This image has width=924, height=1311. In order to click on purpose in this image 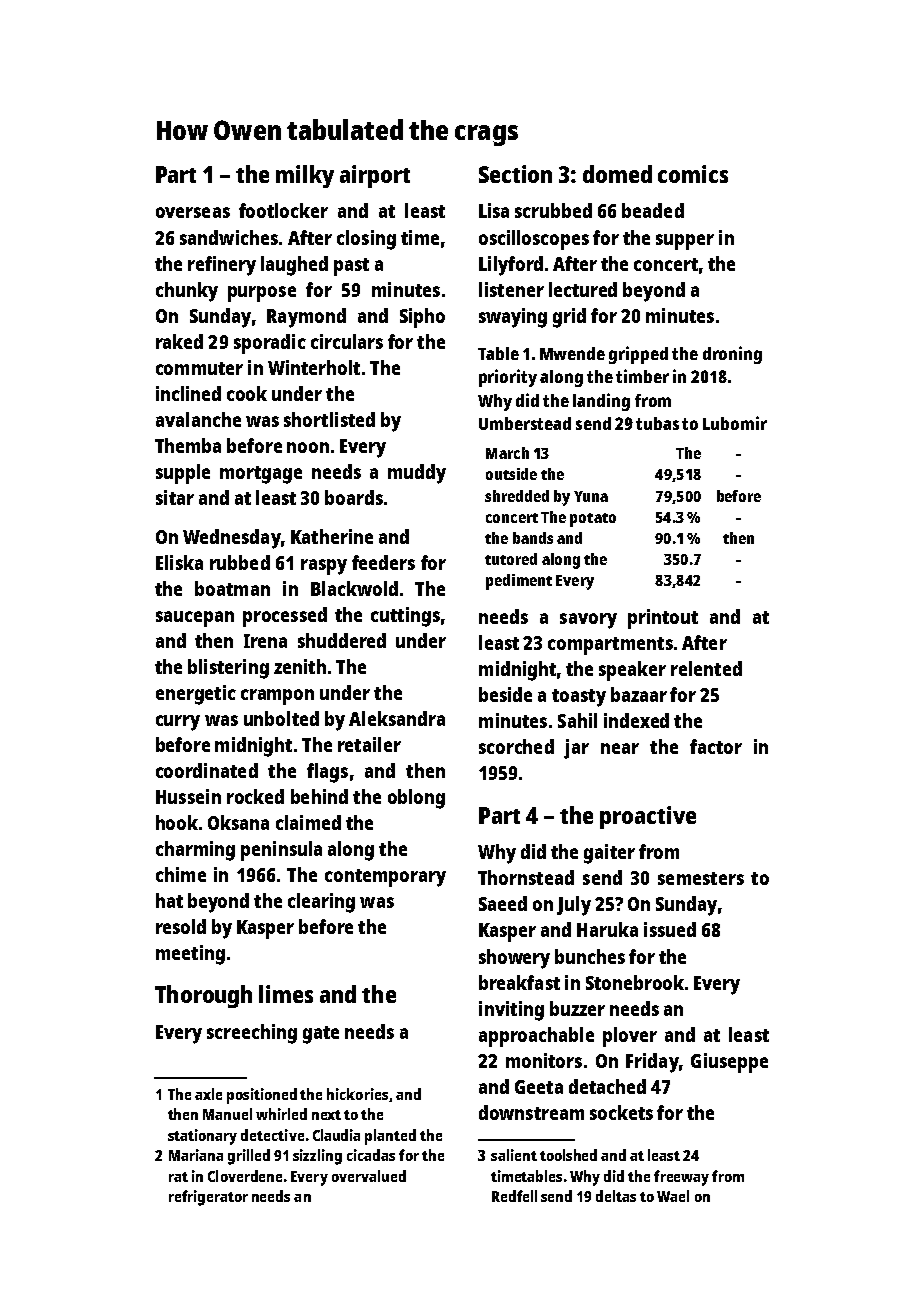, I will do `click(262, 294)`.
